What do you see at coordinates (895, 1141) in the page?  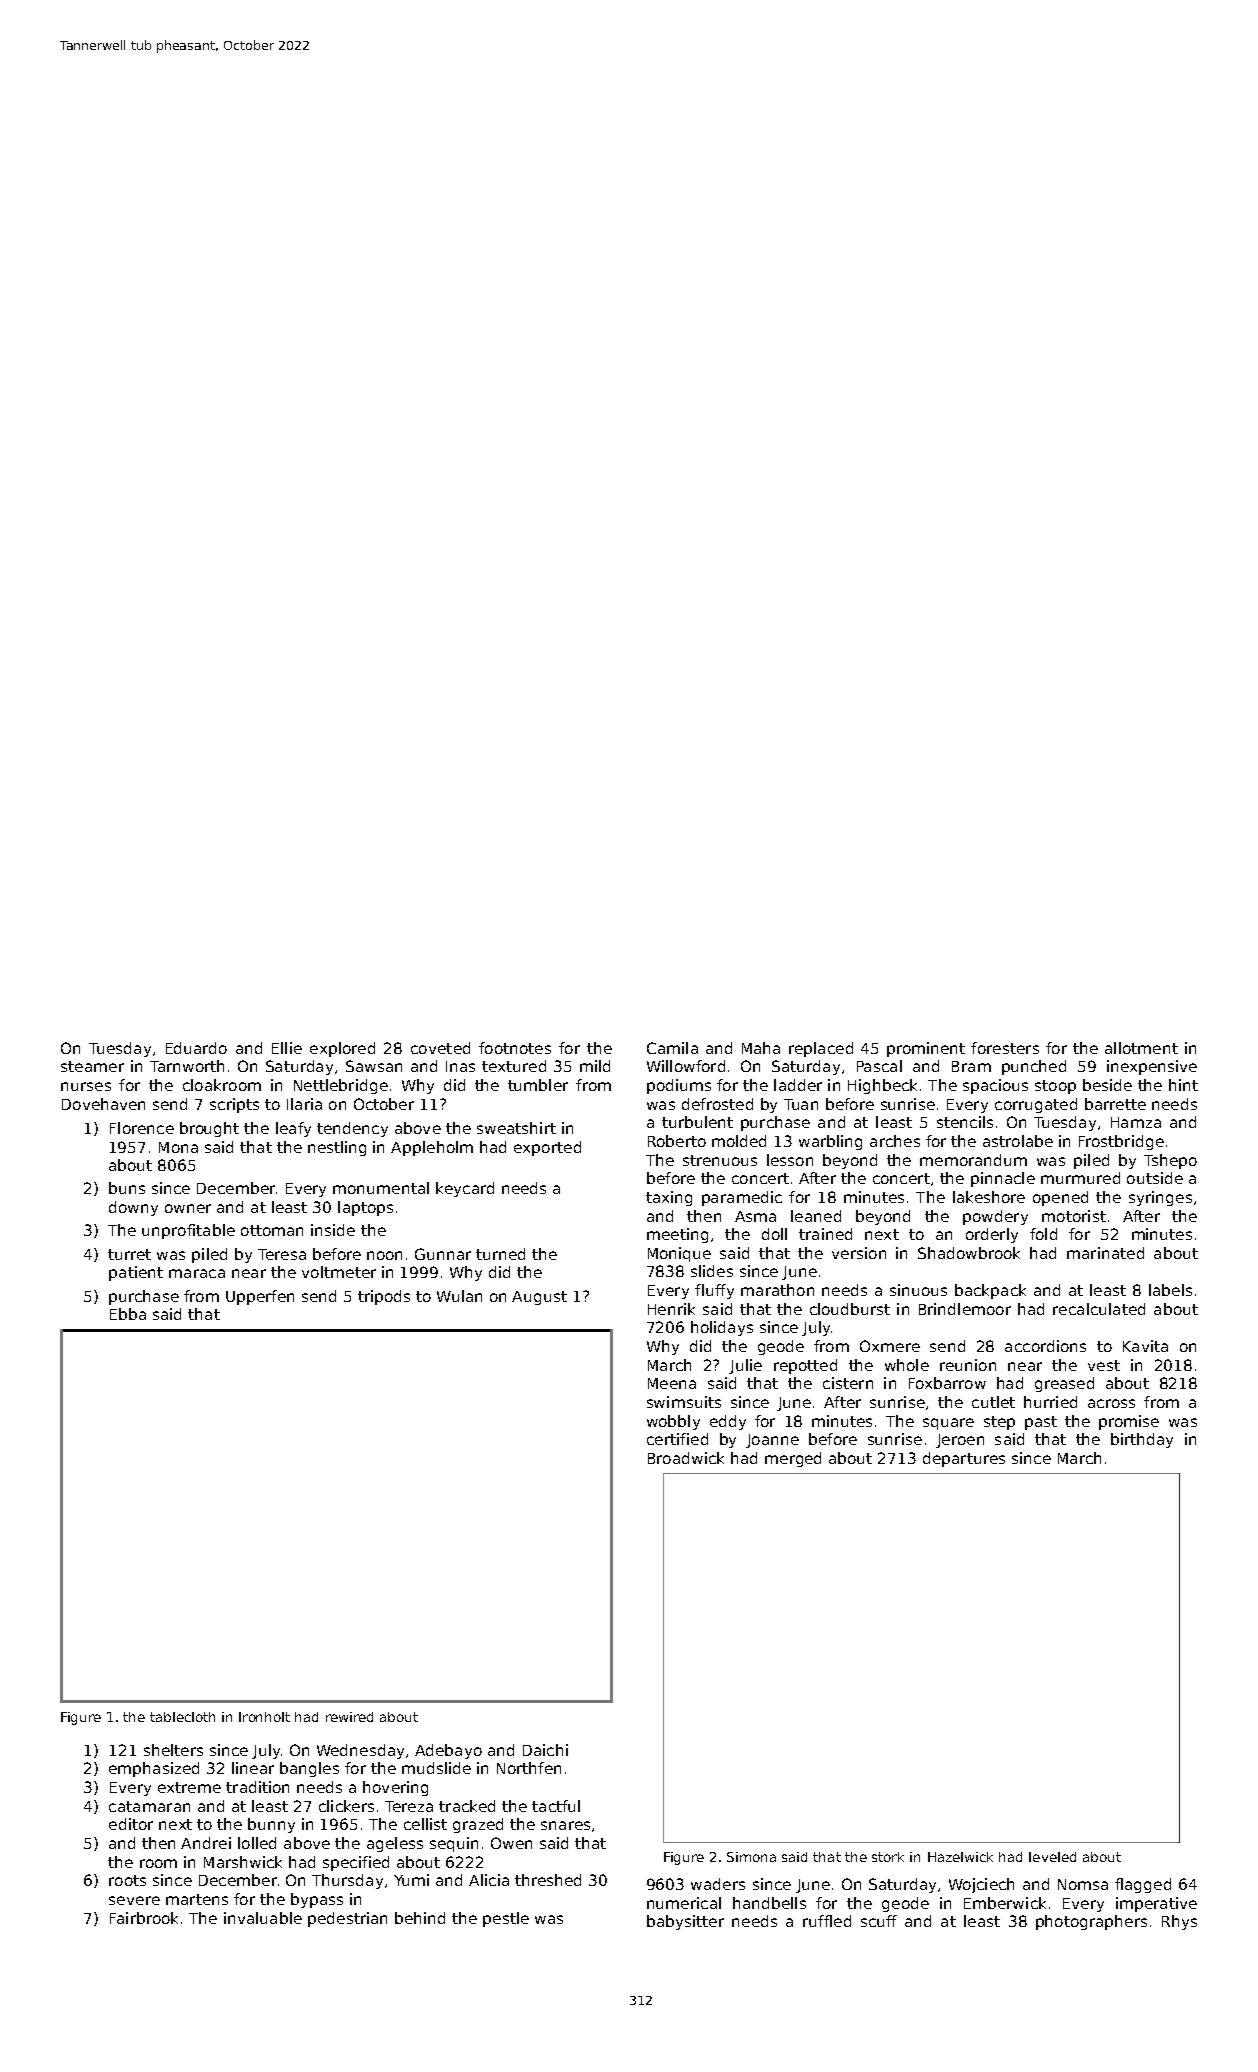 I see `arches` at bounding box center [895, 1141].
